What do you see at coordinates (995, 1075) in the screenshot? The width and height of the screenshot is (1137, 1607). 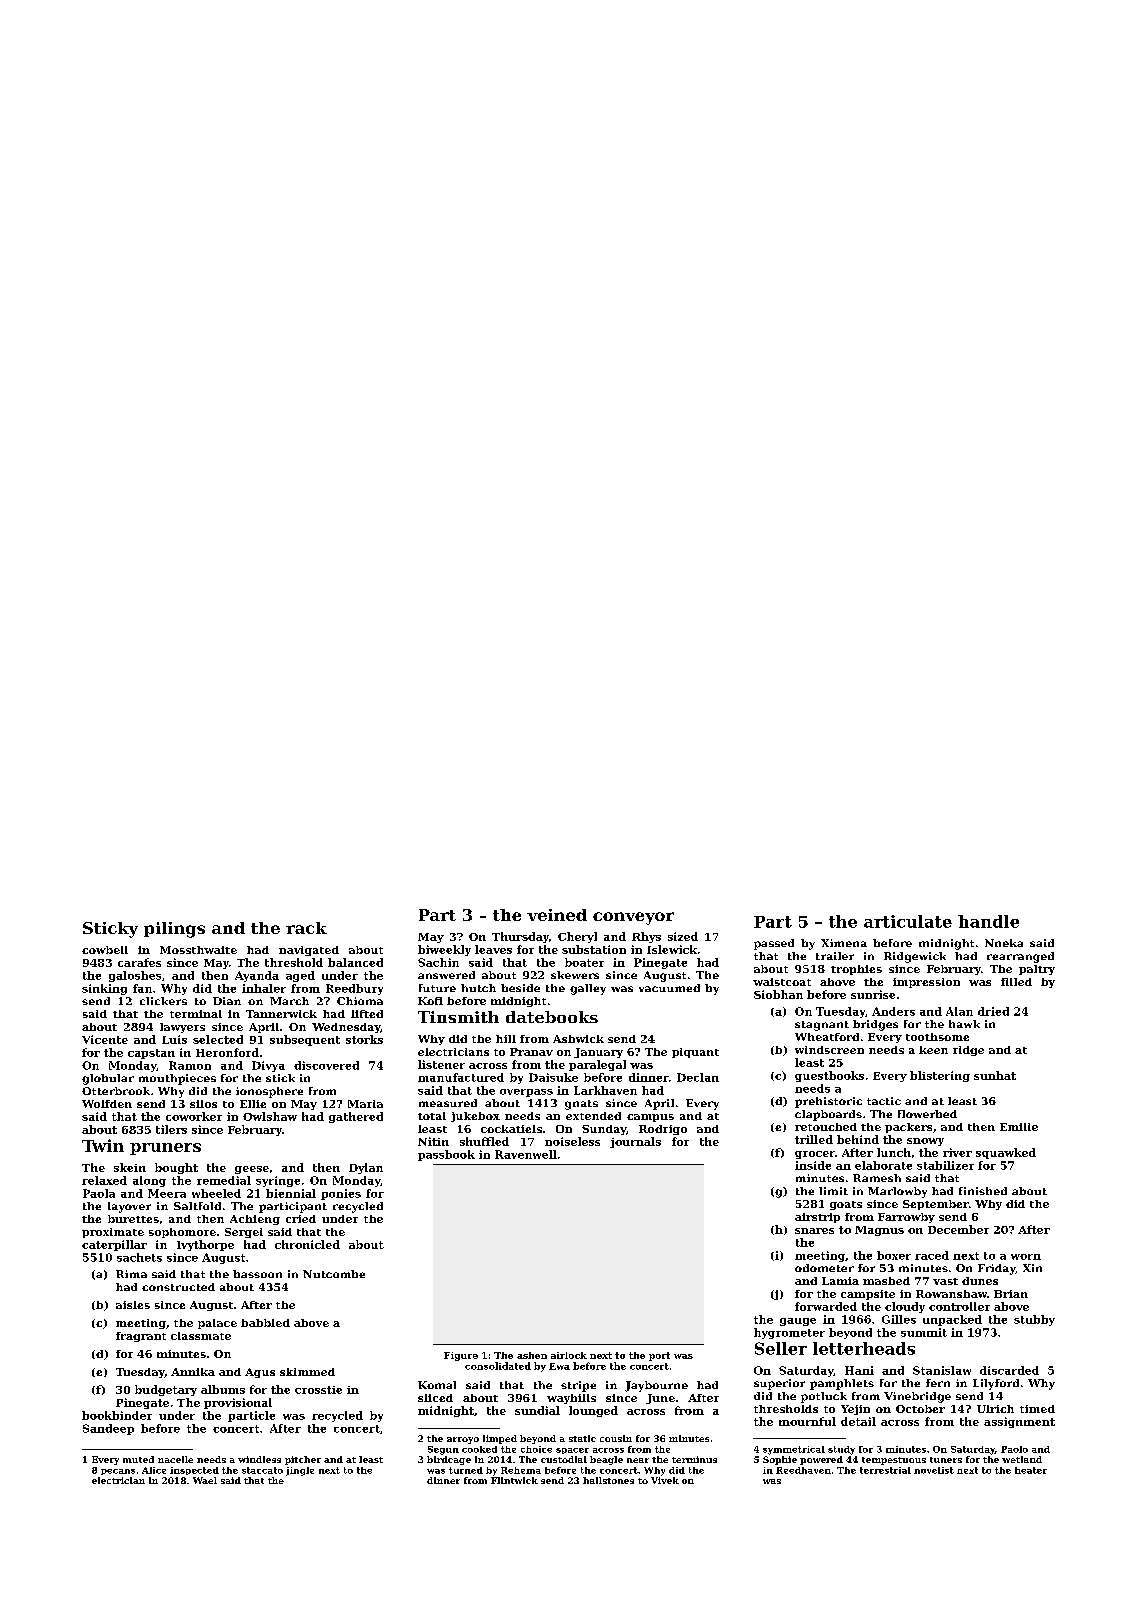 I see `sunhat` at bounding box center [995, 1075].
